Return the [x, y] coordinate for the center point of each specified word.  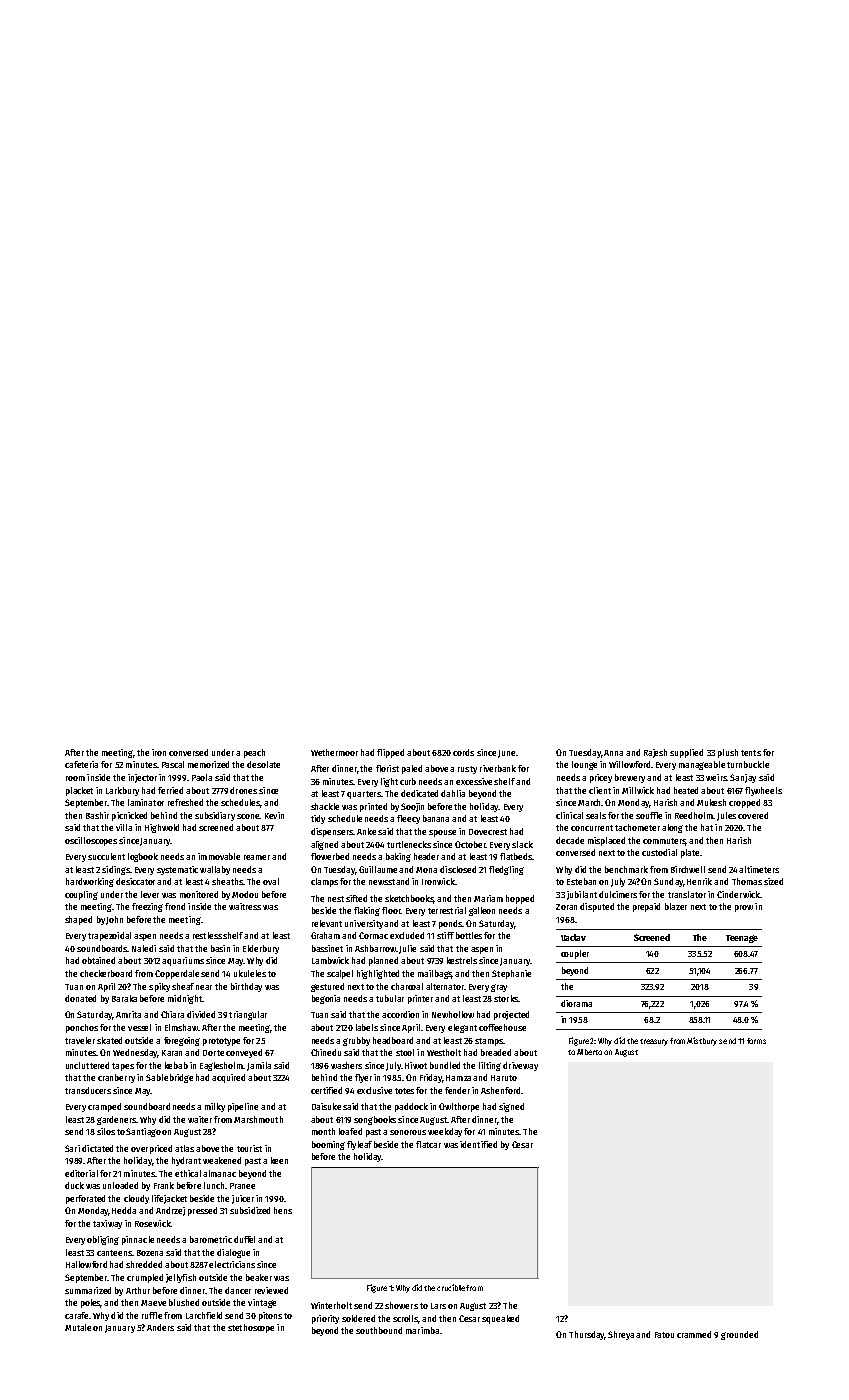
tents [751, 753]
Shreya [621, 1335]
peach [254, 753]
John [114, 920]
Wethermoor [334, 752]
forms [756, 1041]
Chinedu [326, 1052]
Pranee [242, 1186]
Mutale [78, 1327]
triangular [248, 1015]
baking [398, 857]
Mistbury [702, 1041]
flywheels [763, 791]
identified [478, 1144]
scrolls [405, 1318]
